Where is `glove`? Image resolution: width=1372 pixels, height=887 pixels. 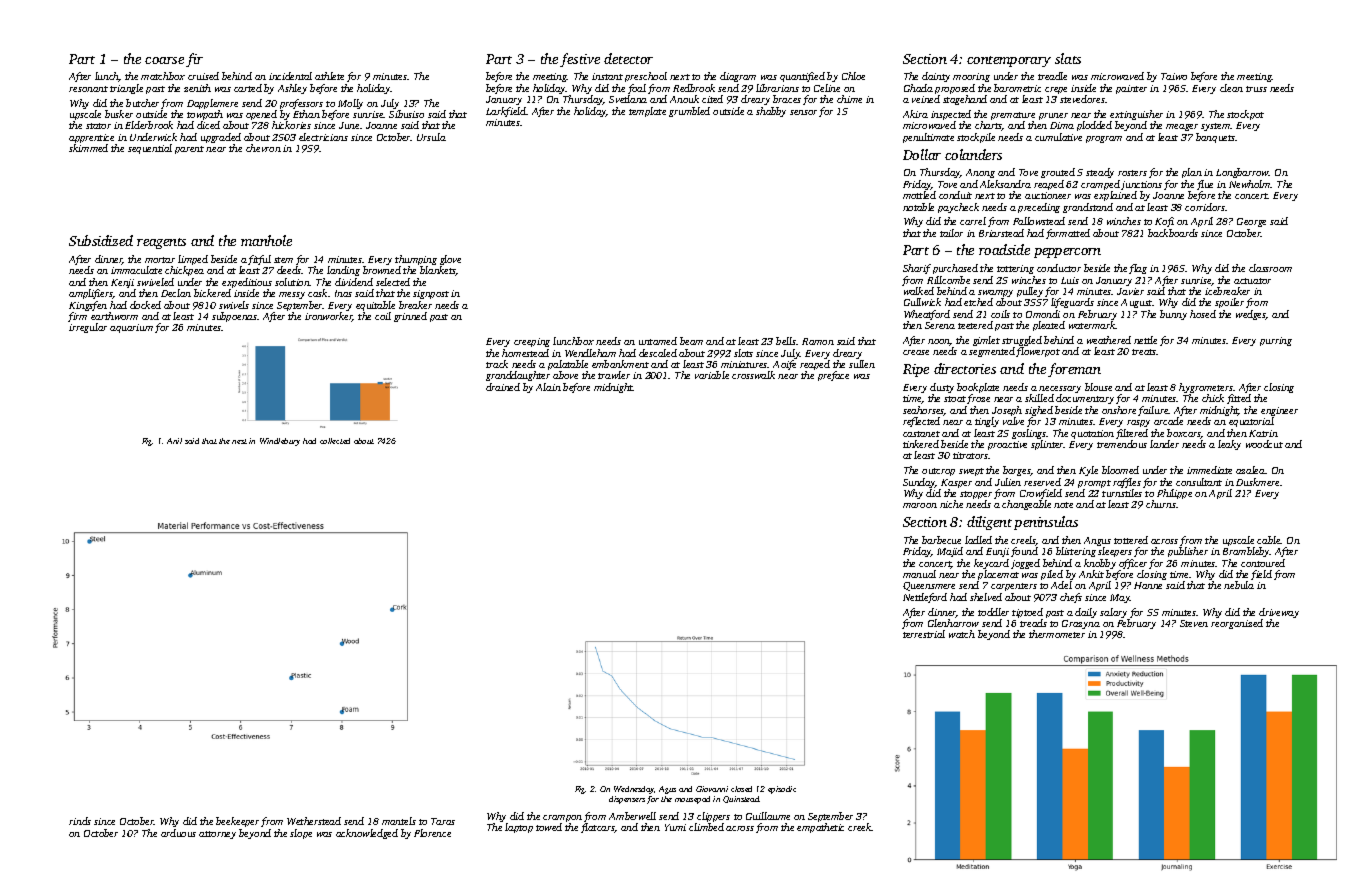 glove is located at coordinates (450, 260).
